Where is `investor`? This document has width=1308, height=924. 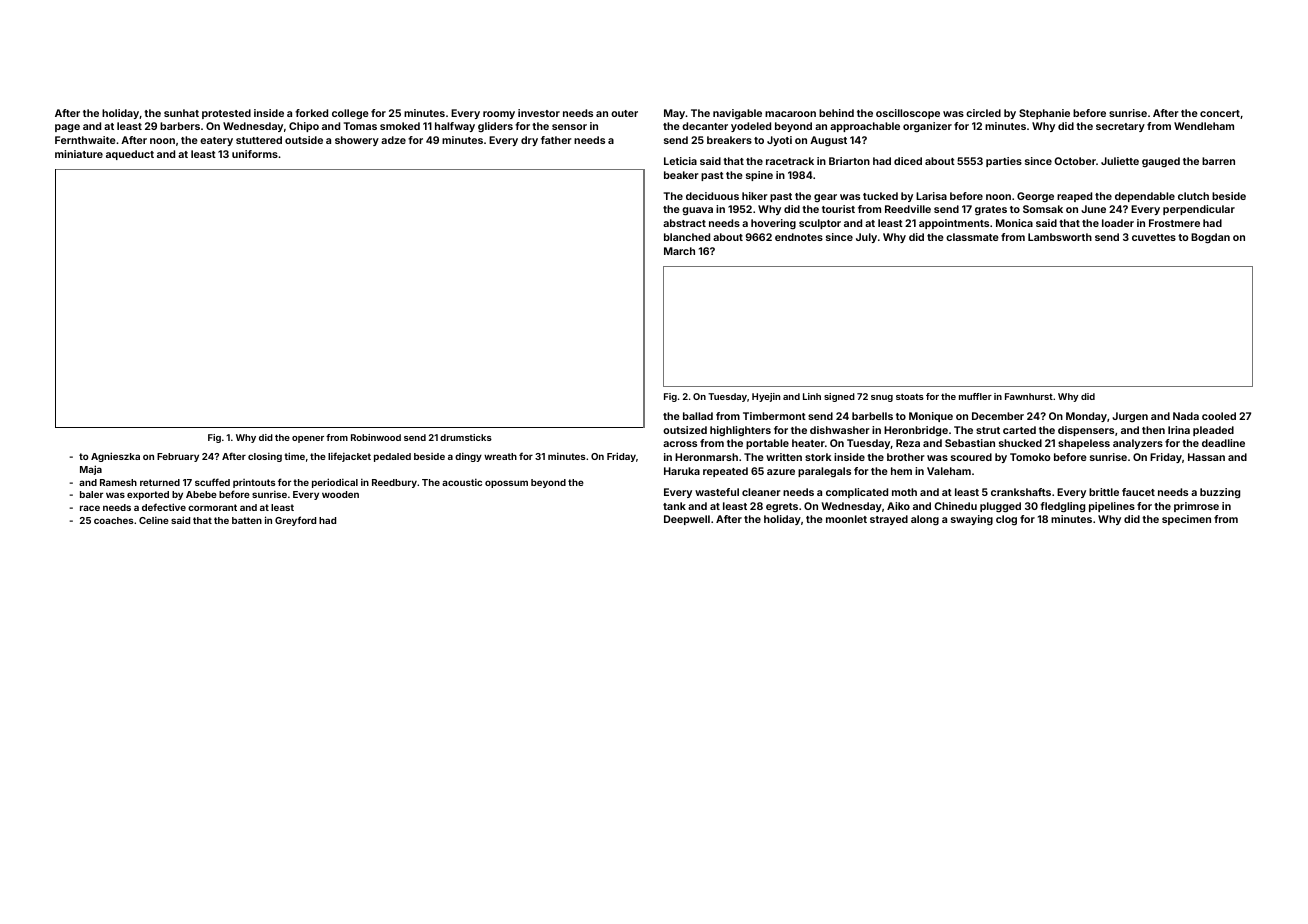
investor is located at coordinates (539, 113).
